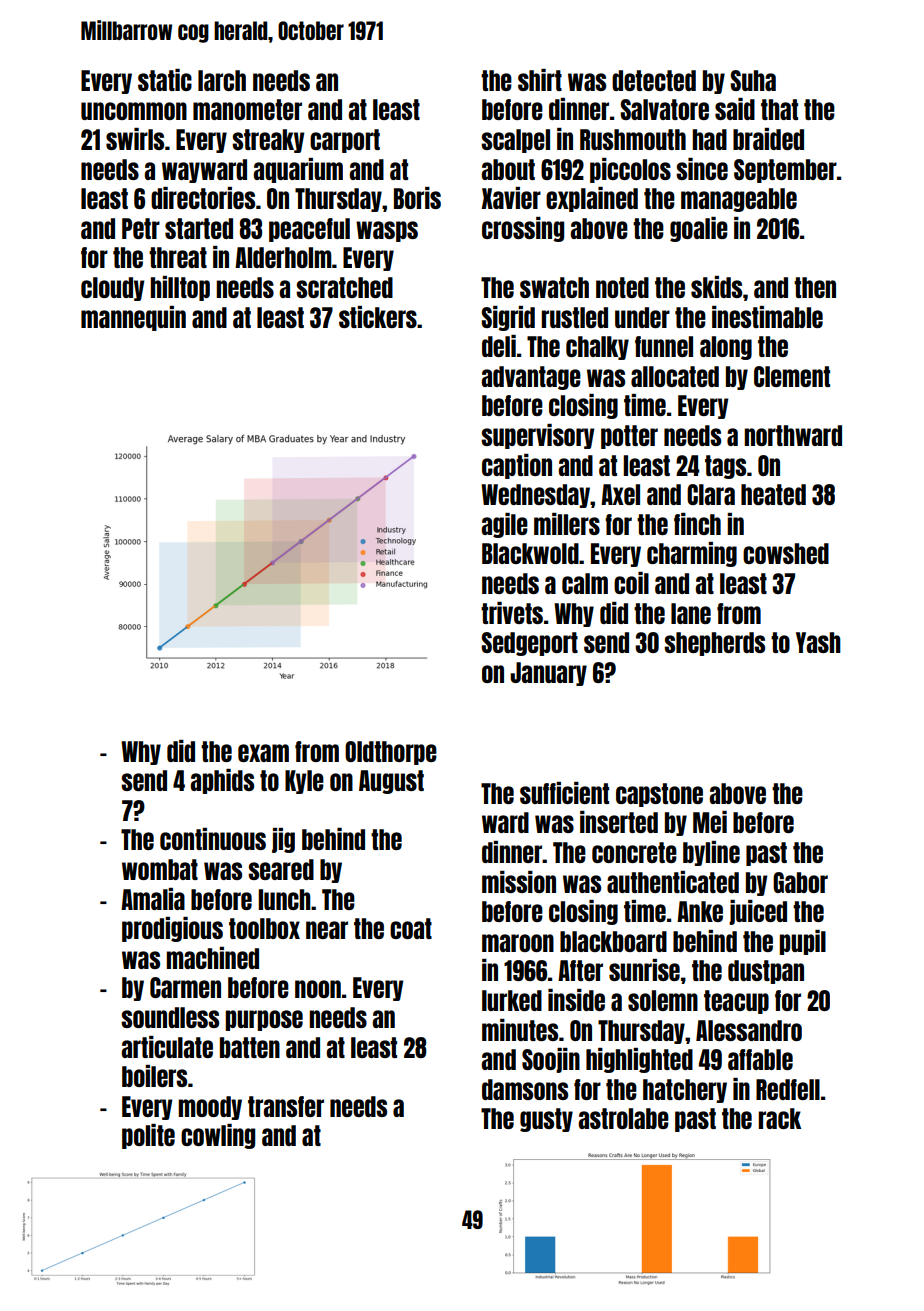  Describe the element at coordinates (391, 753) in the screenshot. I see `Oldthorpe` at that location.
